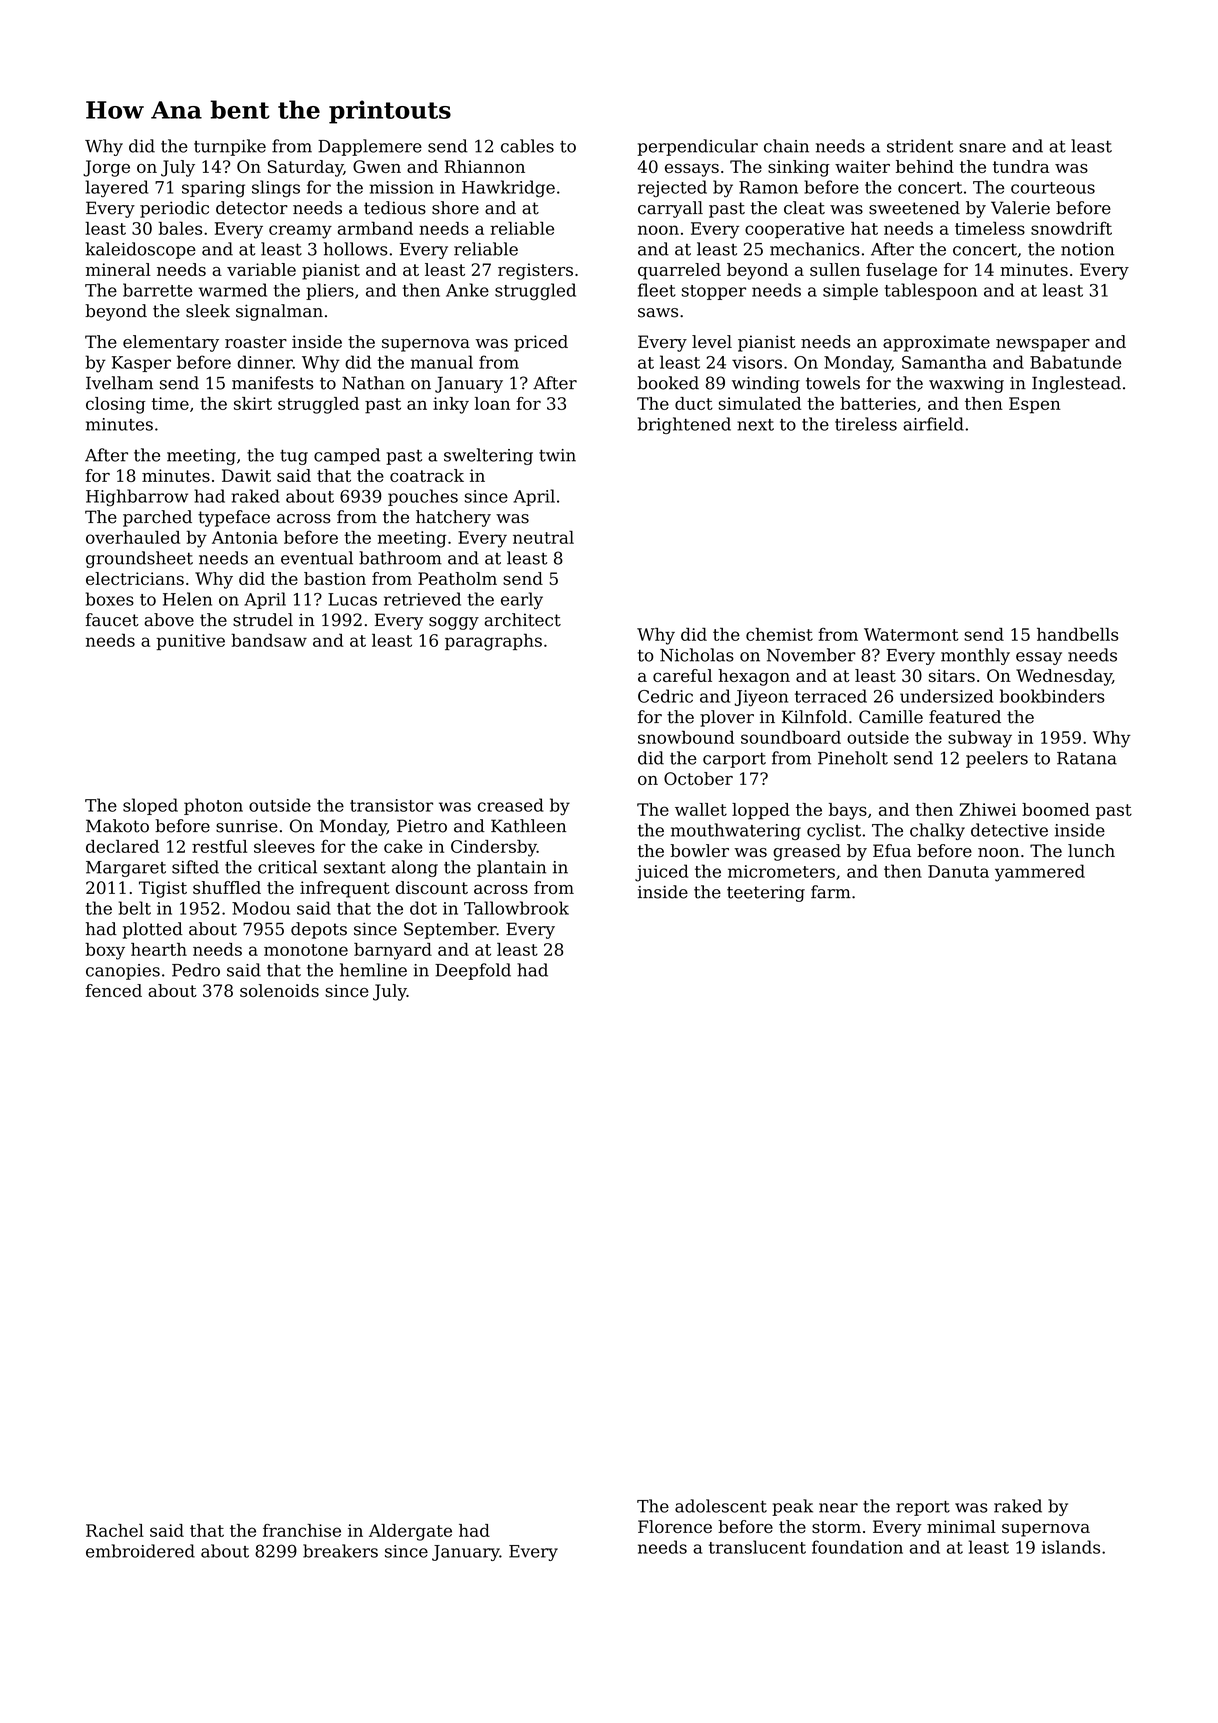  Describe the element at coordinates (1020, 208) in the document. I see `Valerie` at that location.
